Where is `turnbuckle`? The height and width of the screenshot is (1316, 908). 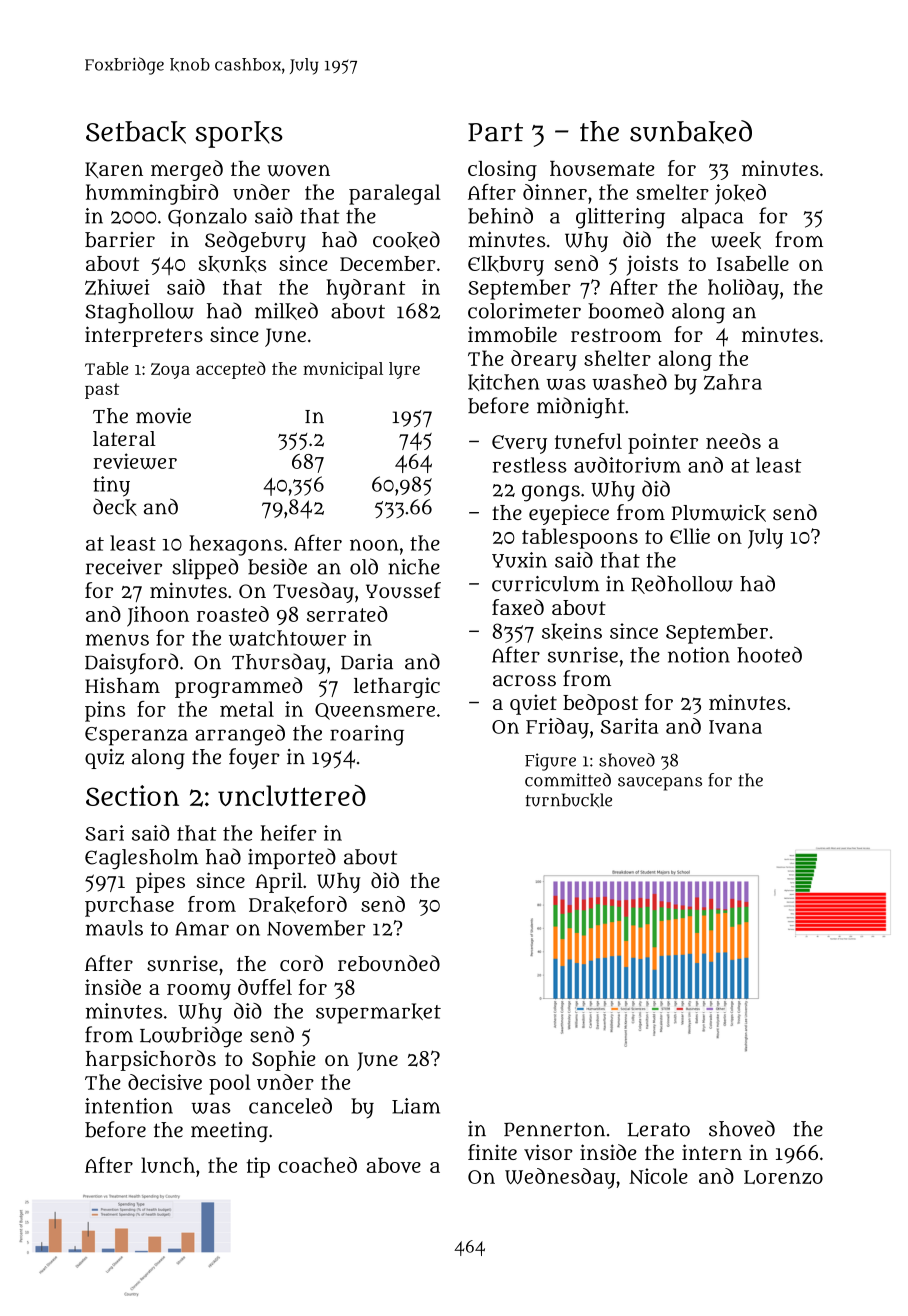 turnbuckle is located at coordinates (569, 800).
